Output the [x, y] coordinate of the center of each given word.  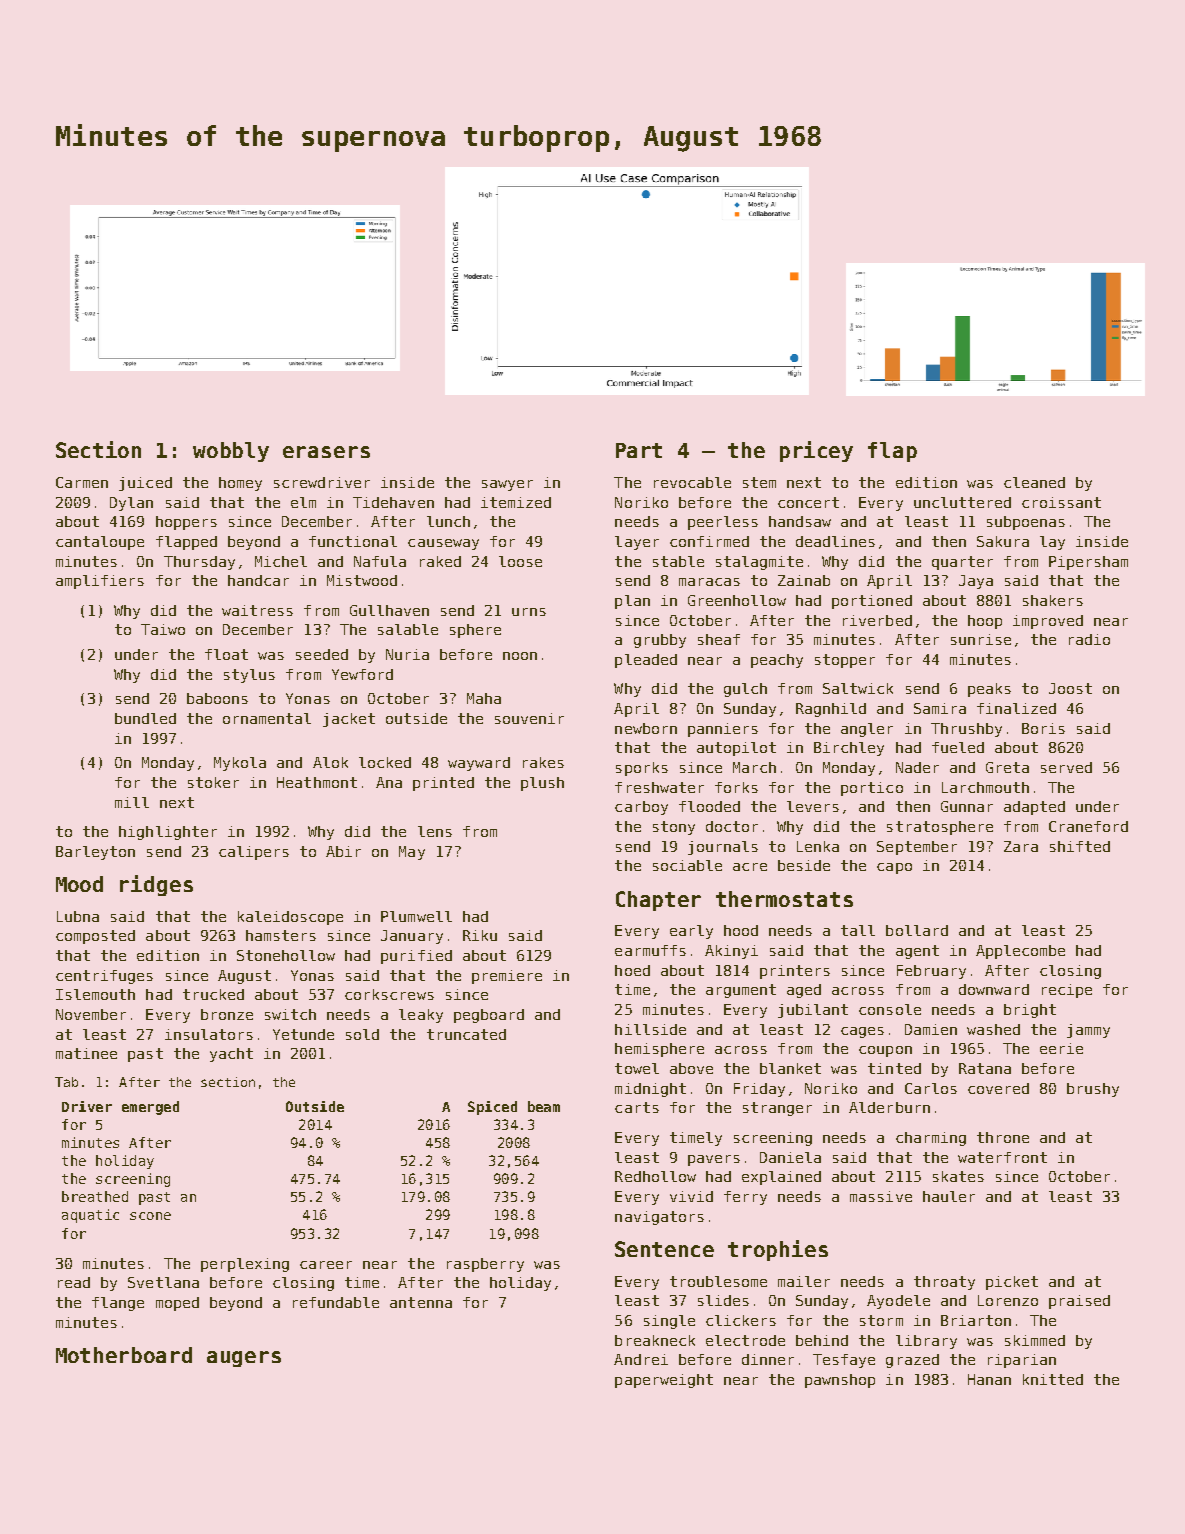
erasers [326, 452]
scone [150, 1216]
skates [958, 1176]
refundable [336, 1302]
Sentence [664, 1249]
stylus [249, 676]
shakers [1053, 600]
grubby [660, 641]
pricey [816, 451]
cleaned [1034, 482]
